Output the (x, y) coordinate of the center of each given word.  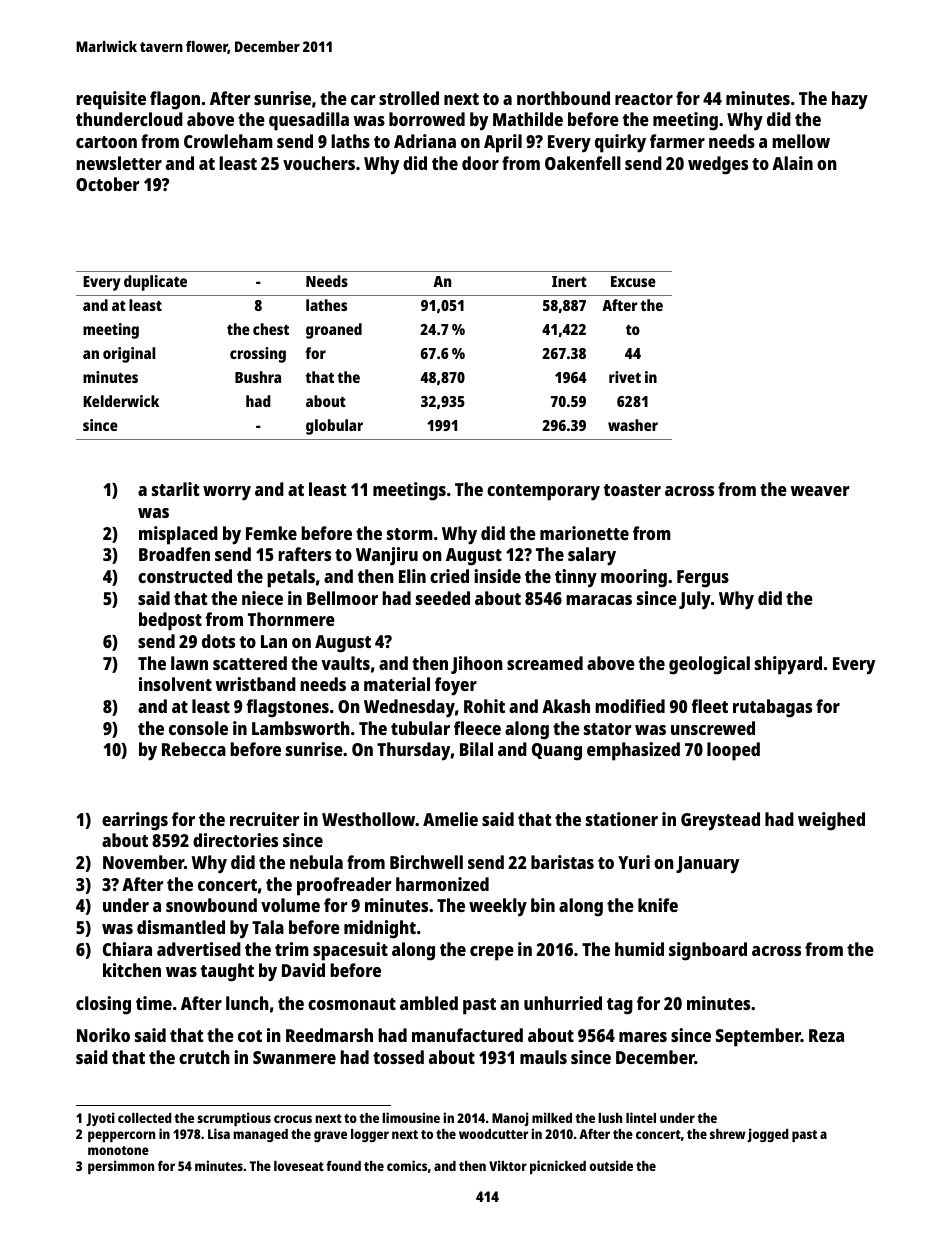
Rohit (484, 706)
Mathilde (528, 119)
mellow (801, 141)
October (108, 184)
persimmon (121, 1167)
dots (218, 641)
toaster (632, 490)
